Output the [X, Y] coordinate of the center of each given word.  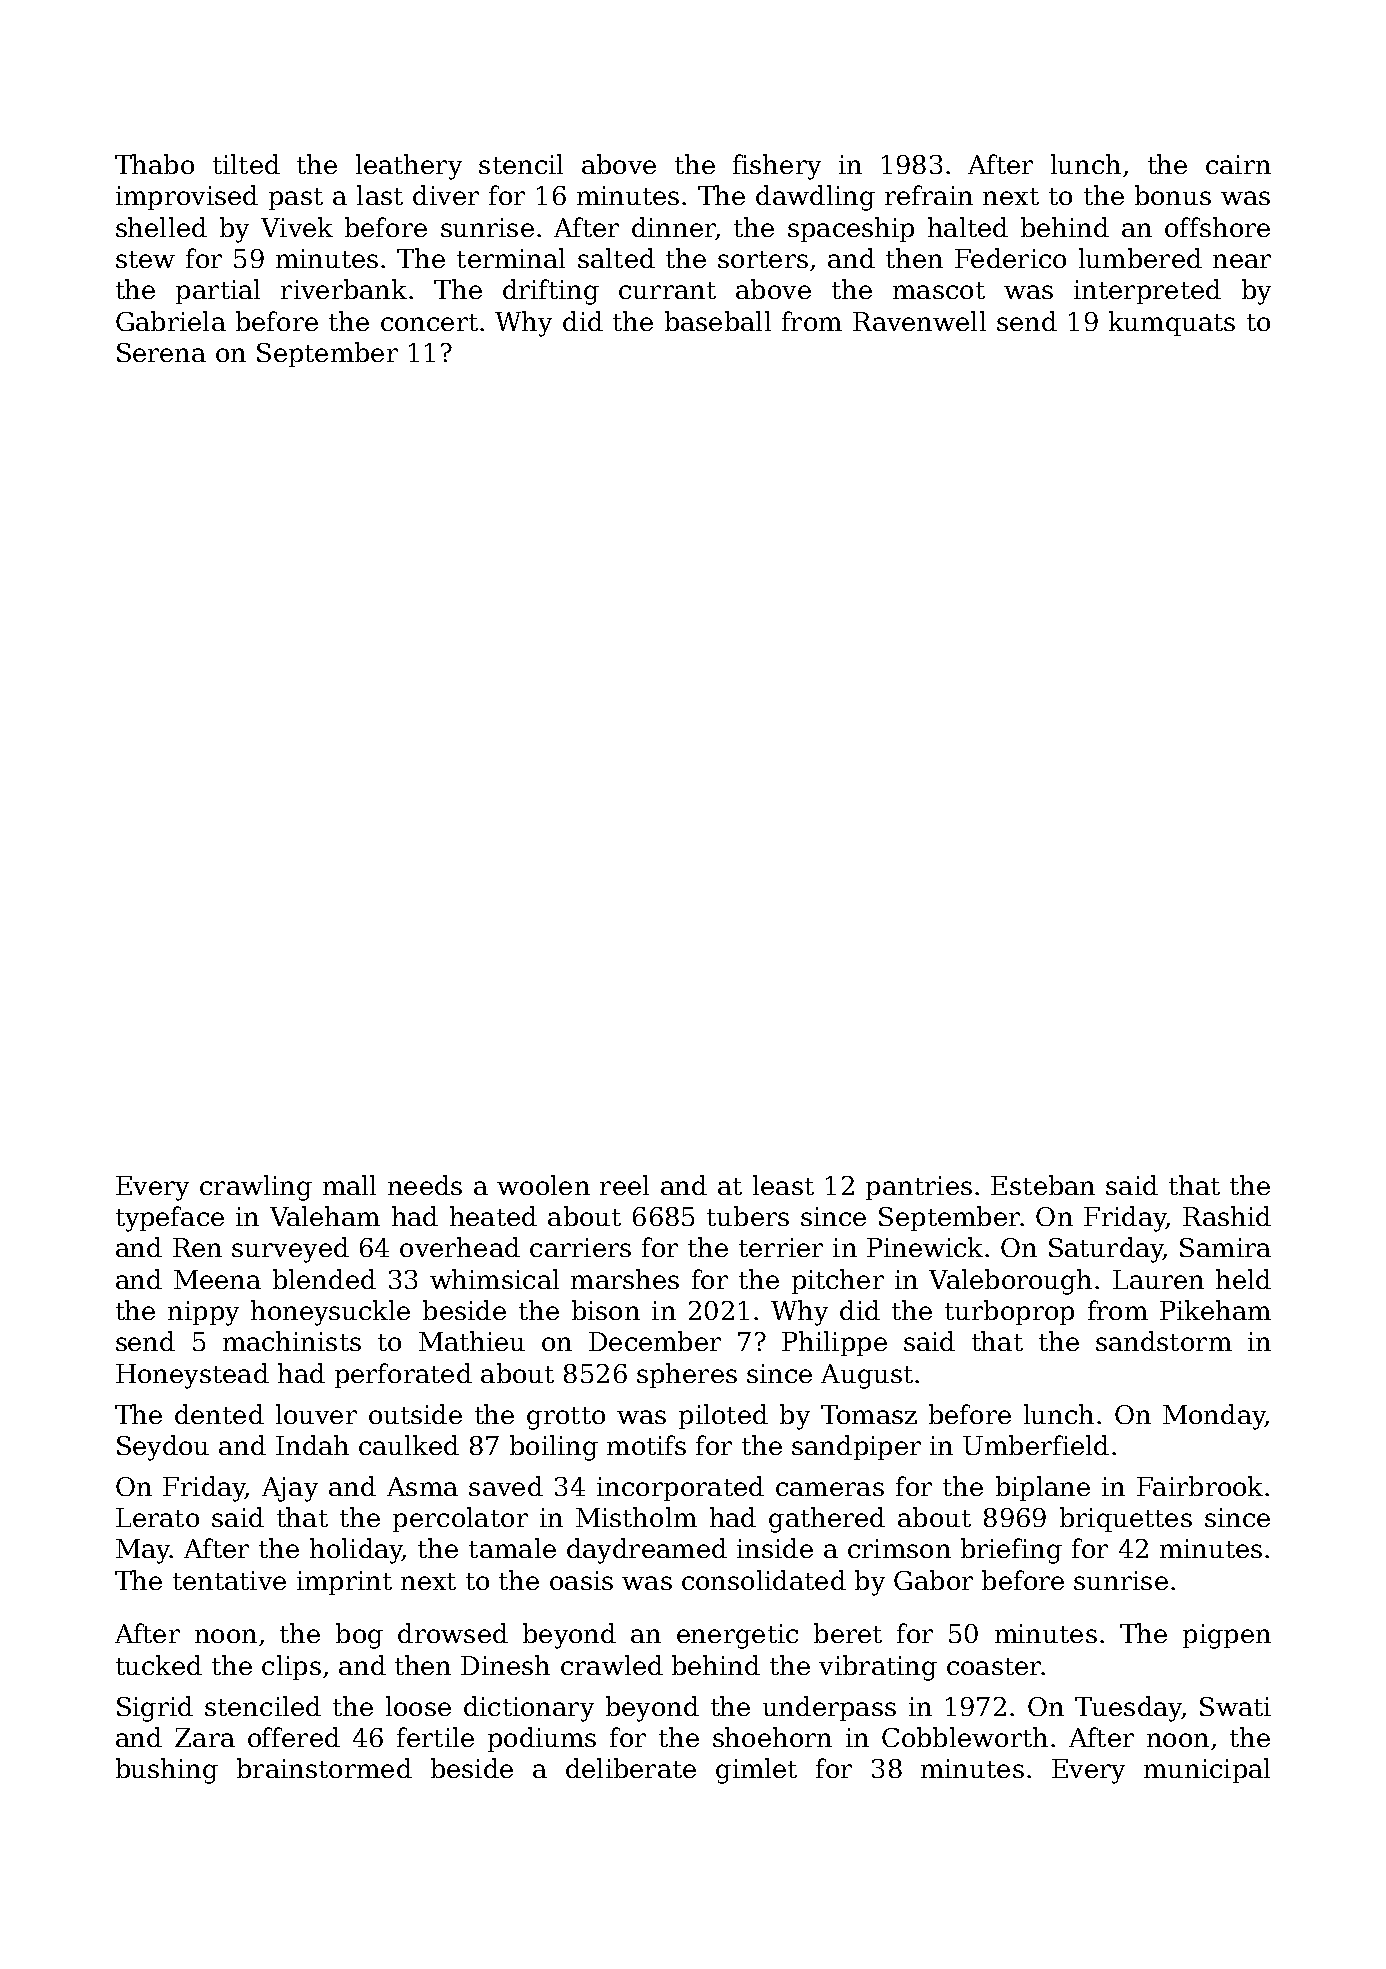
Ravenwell [919, 321]
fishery [777, 167]
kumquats [1172, 323]
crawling [256, 1188]
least [783, 1185]
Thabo [154, 164]
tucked [159, 1665]
